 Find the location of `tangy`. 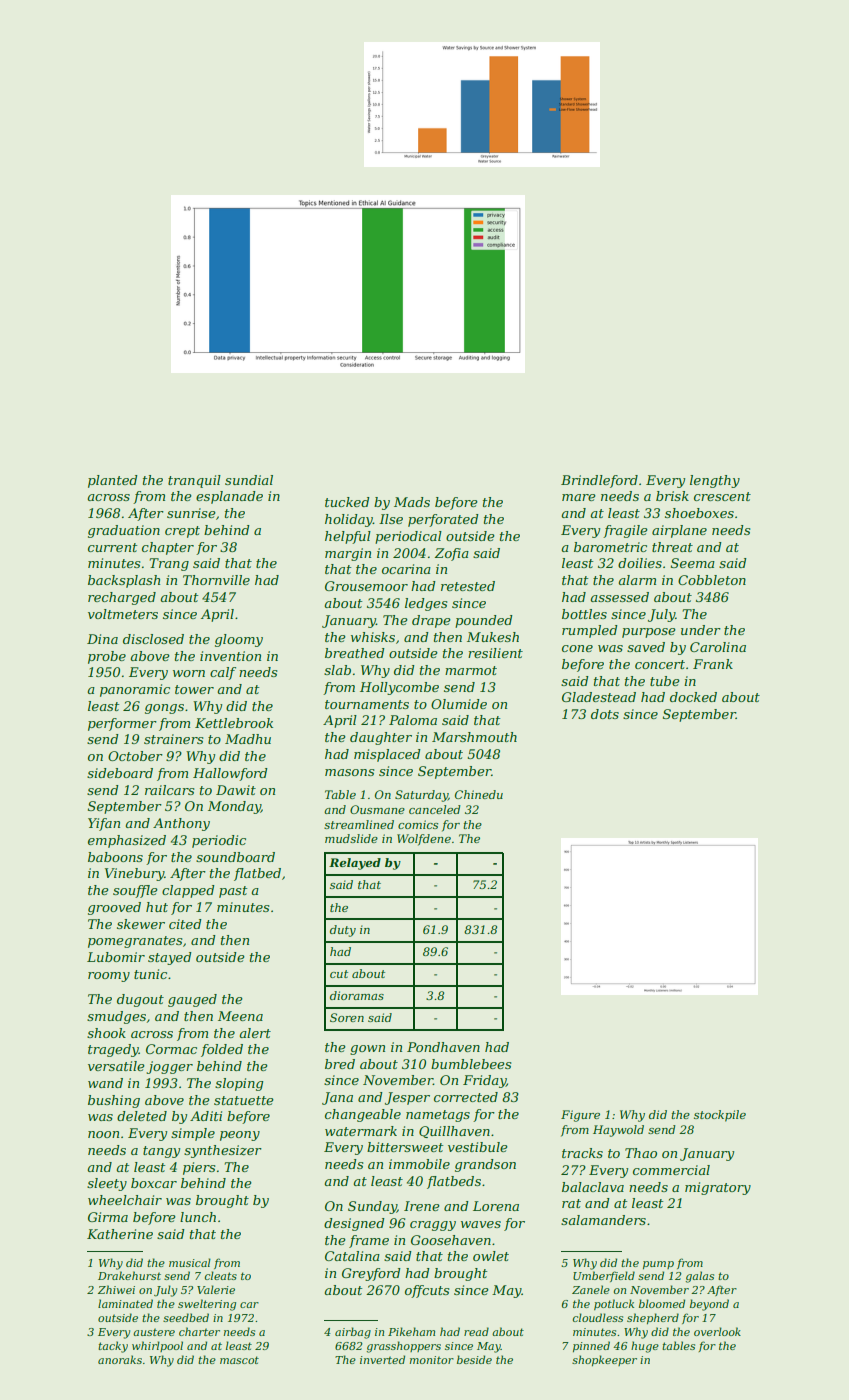

tangy is located at coordinates (161, 1152).
